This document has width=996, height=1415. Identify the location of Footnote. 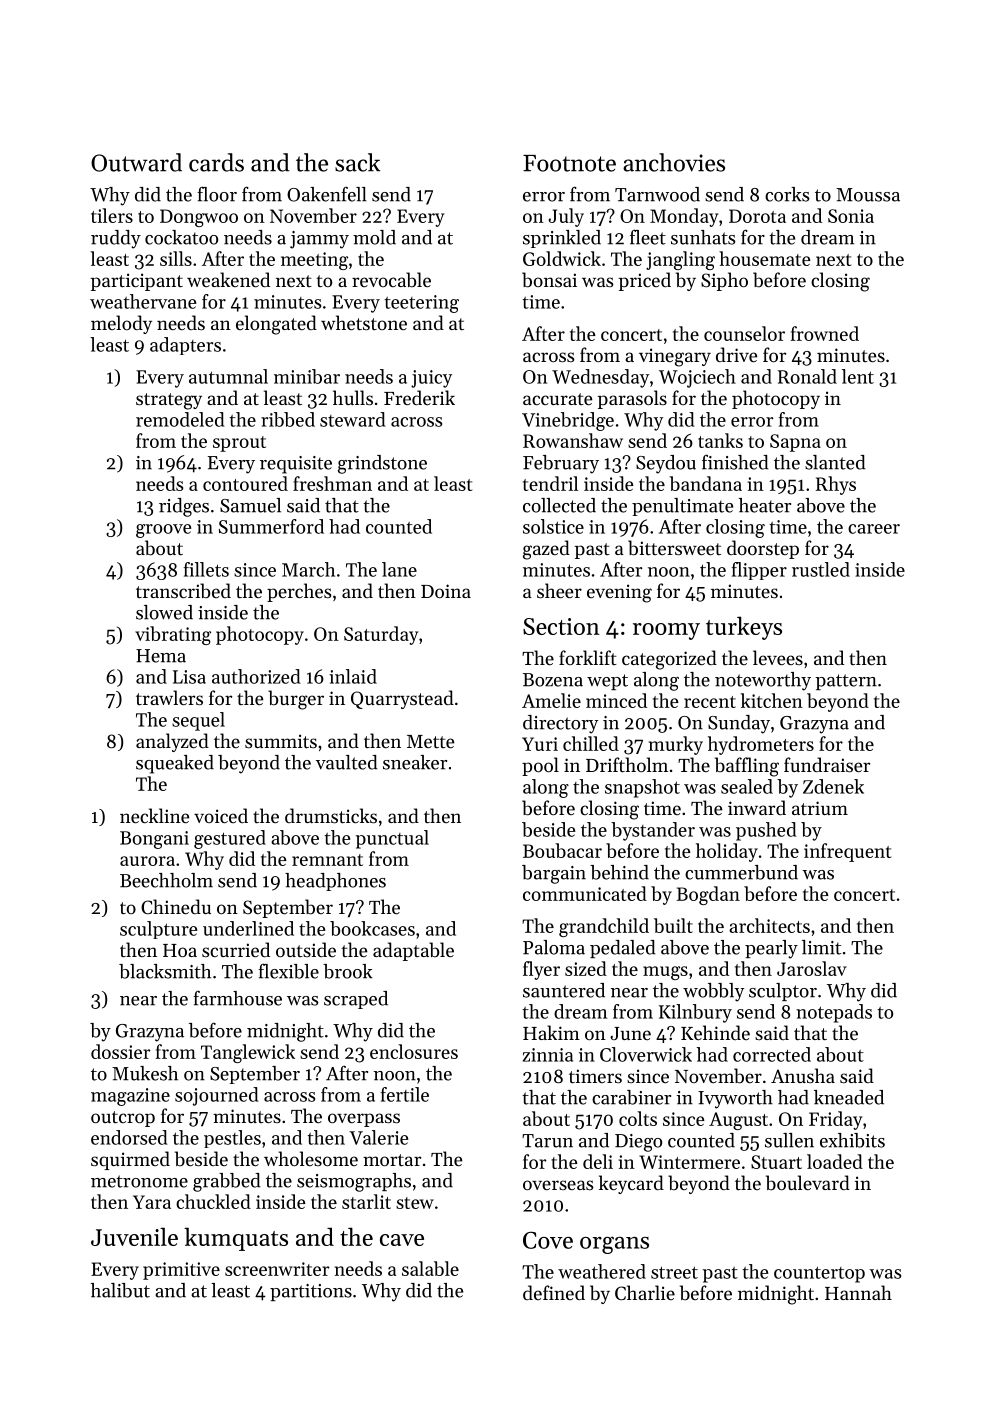
(569, 163).
